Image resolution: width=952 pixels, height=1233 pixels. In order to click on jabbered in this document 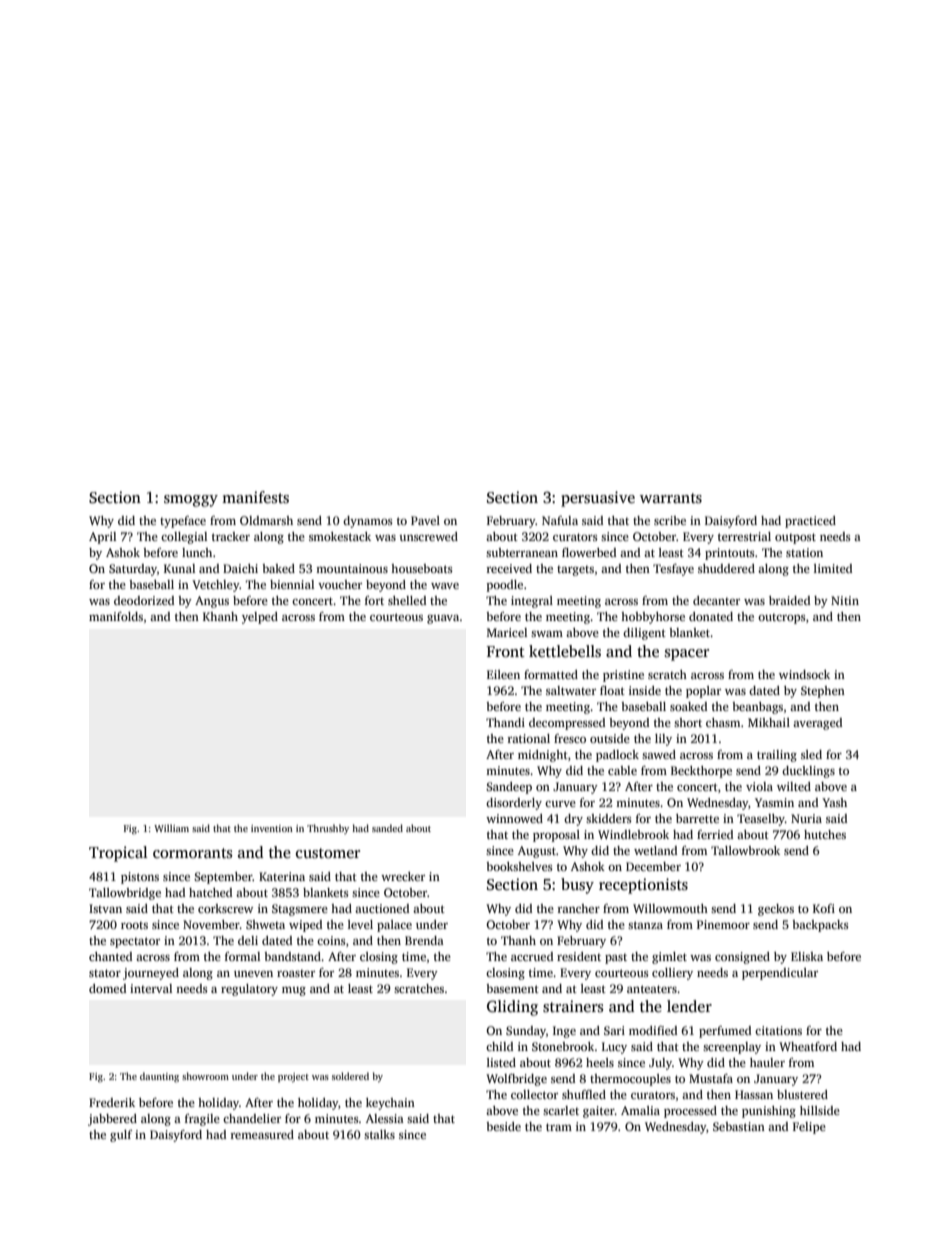, I will do `click(112, 1120)`.
